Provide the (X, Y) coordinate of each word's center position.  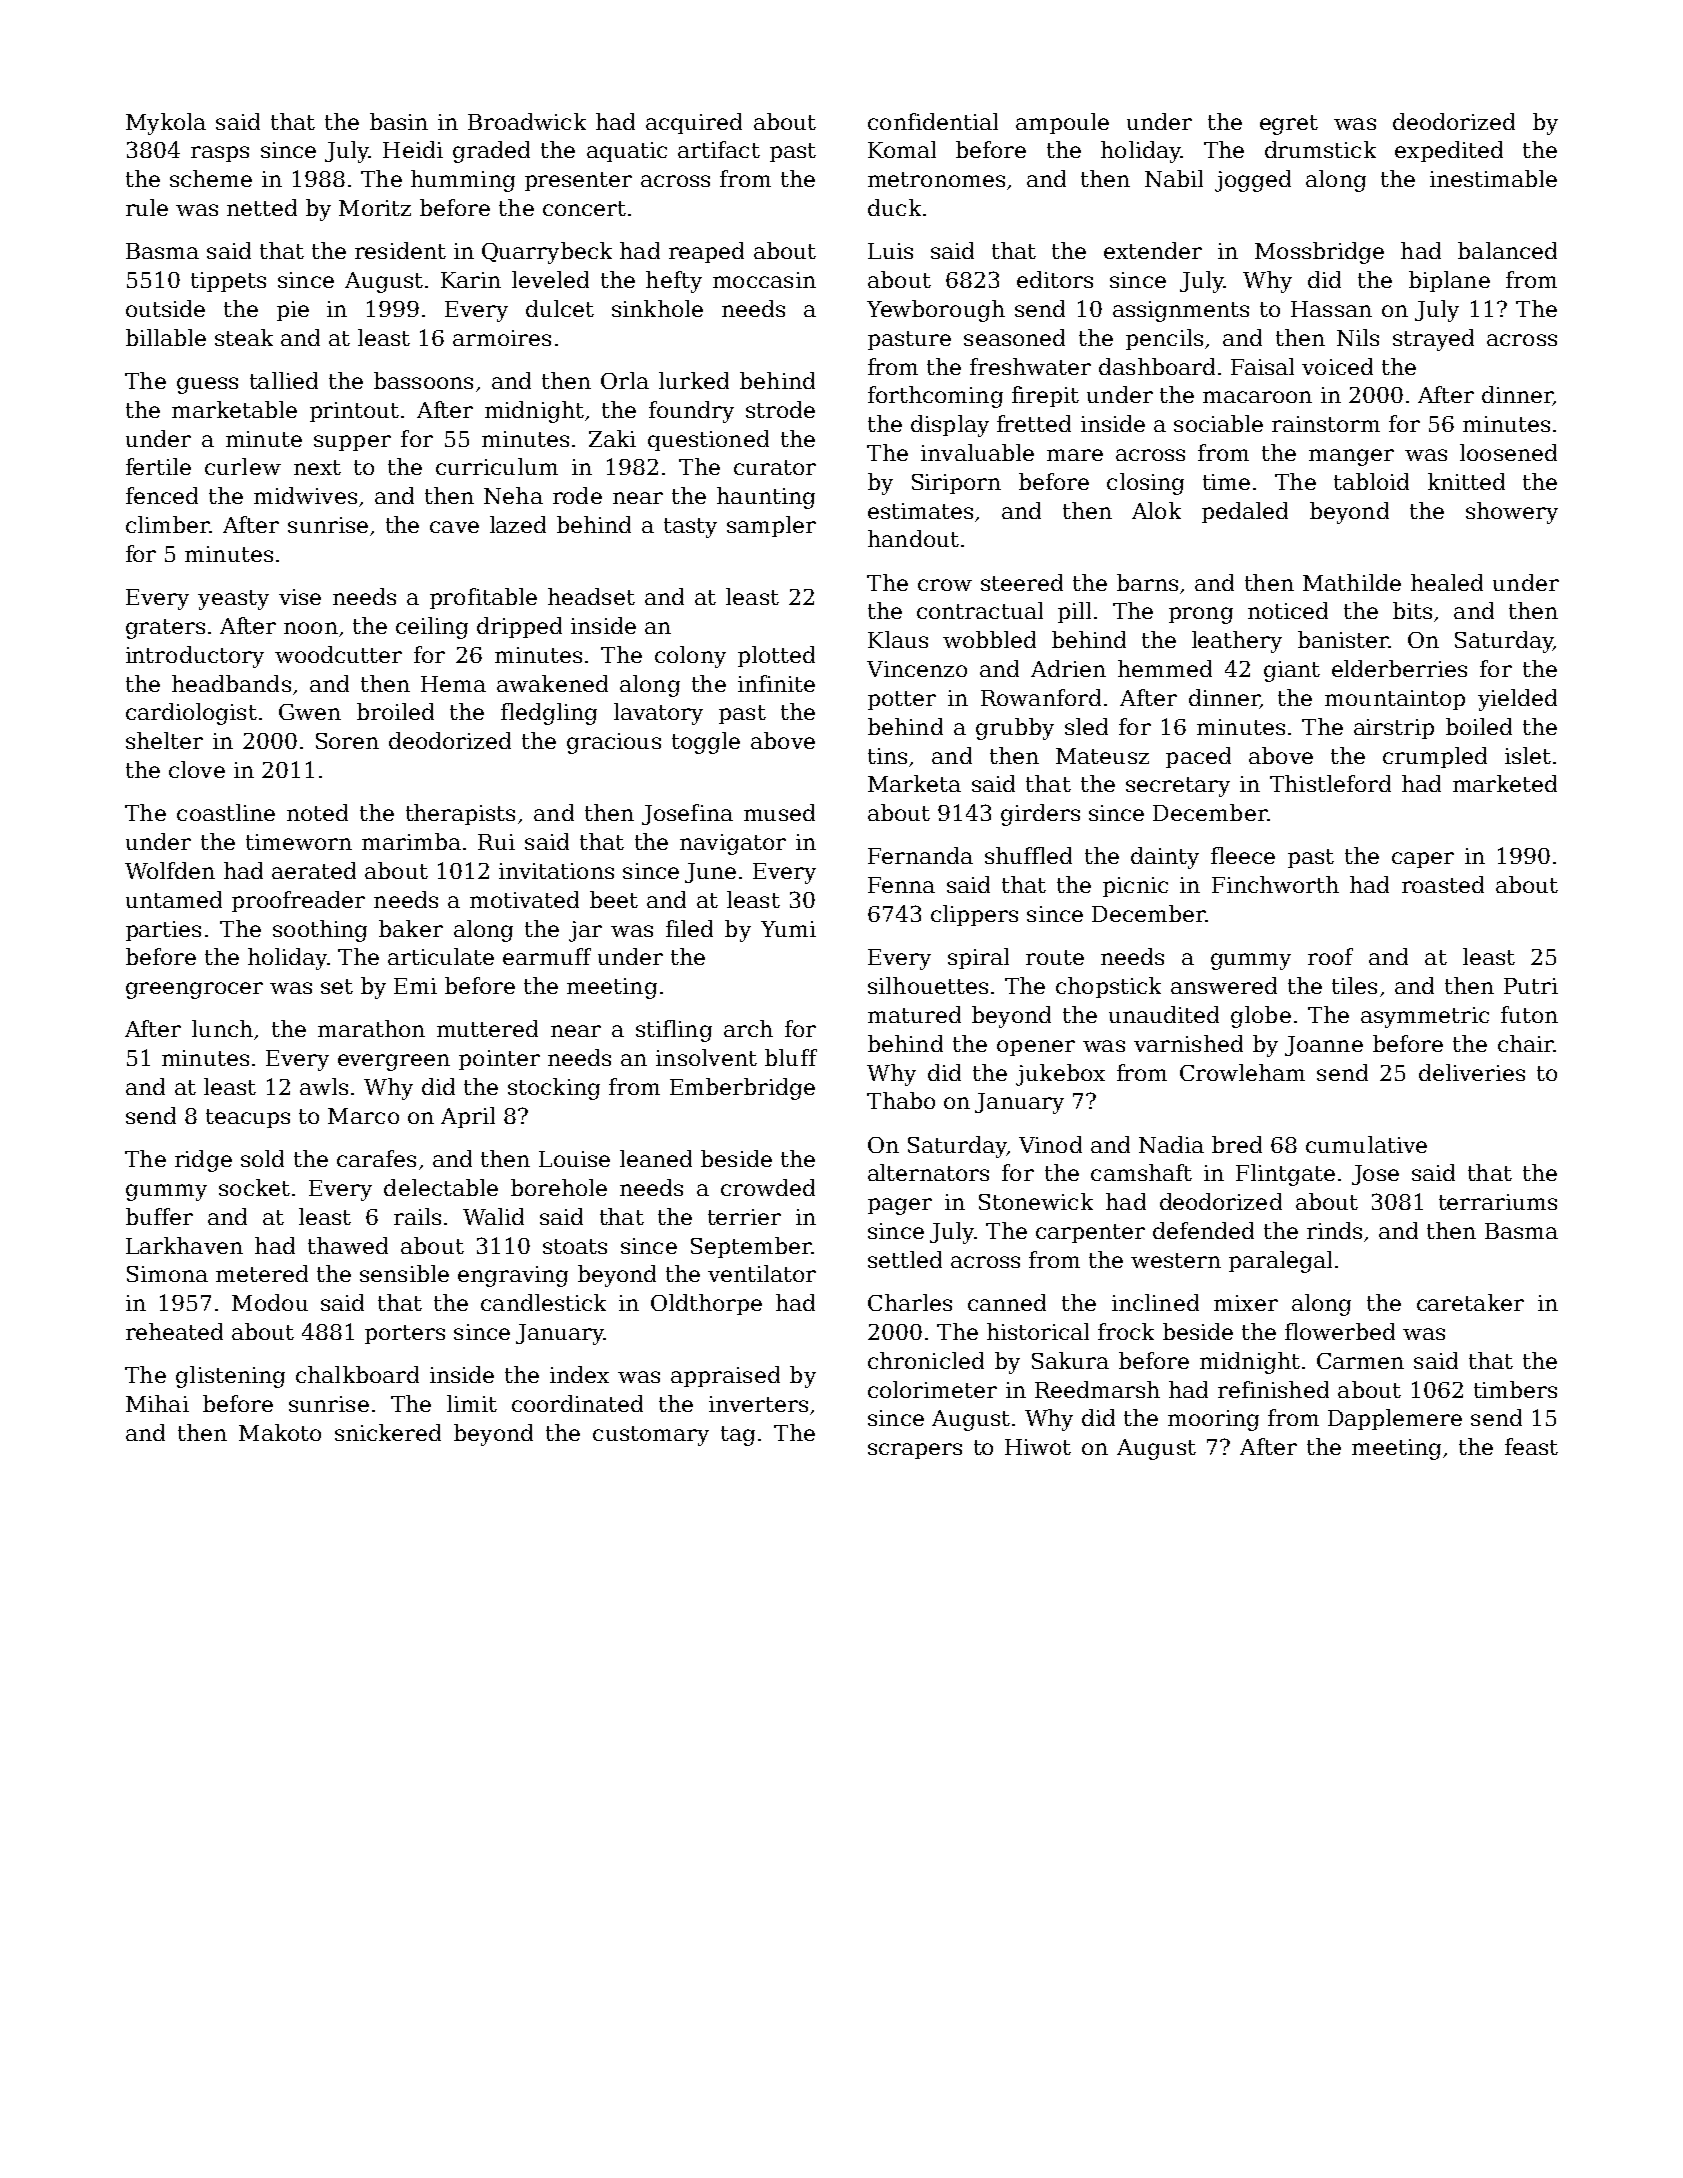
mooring (1213, 1420)
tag (738, 1436)
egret (1289, 125)
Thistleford (1330, 783)
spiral (978, 958)
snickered (388, 1432)
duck (894, 207)
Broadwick (527, 121)
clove (197, 769)
